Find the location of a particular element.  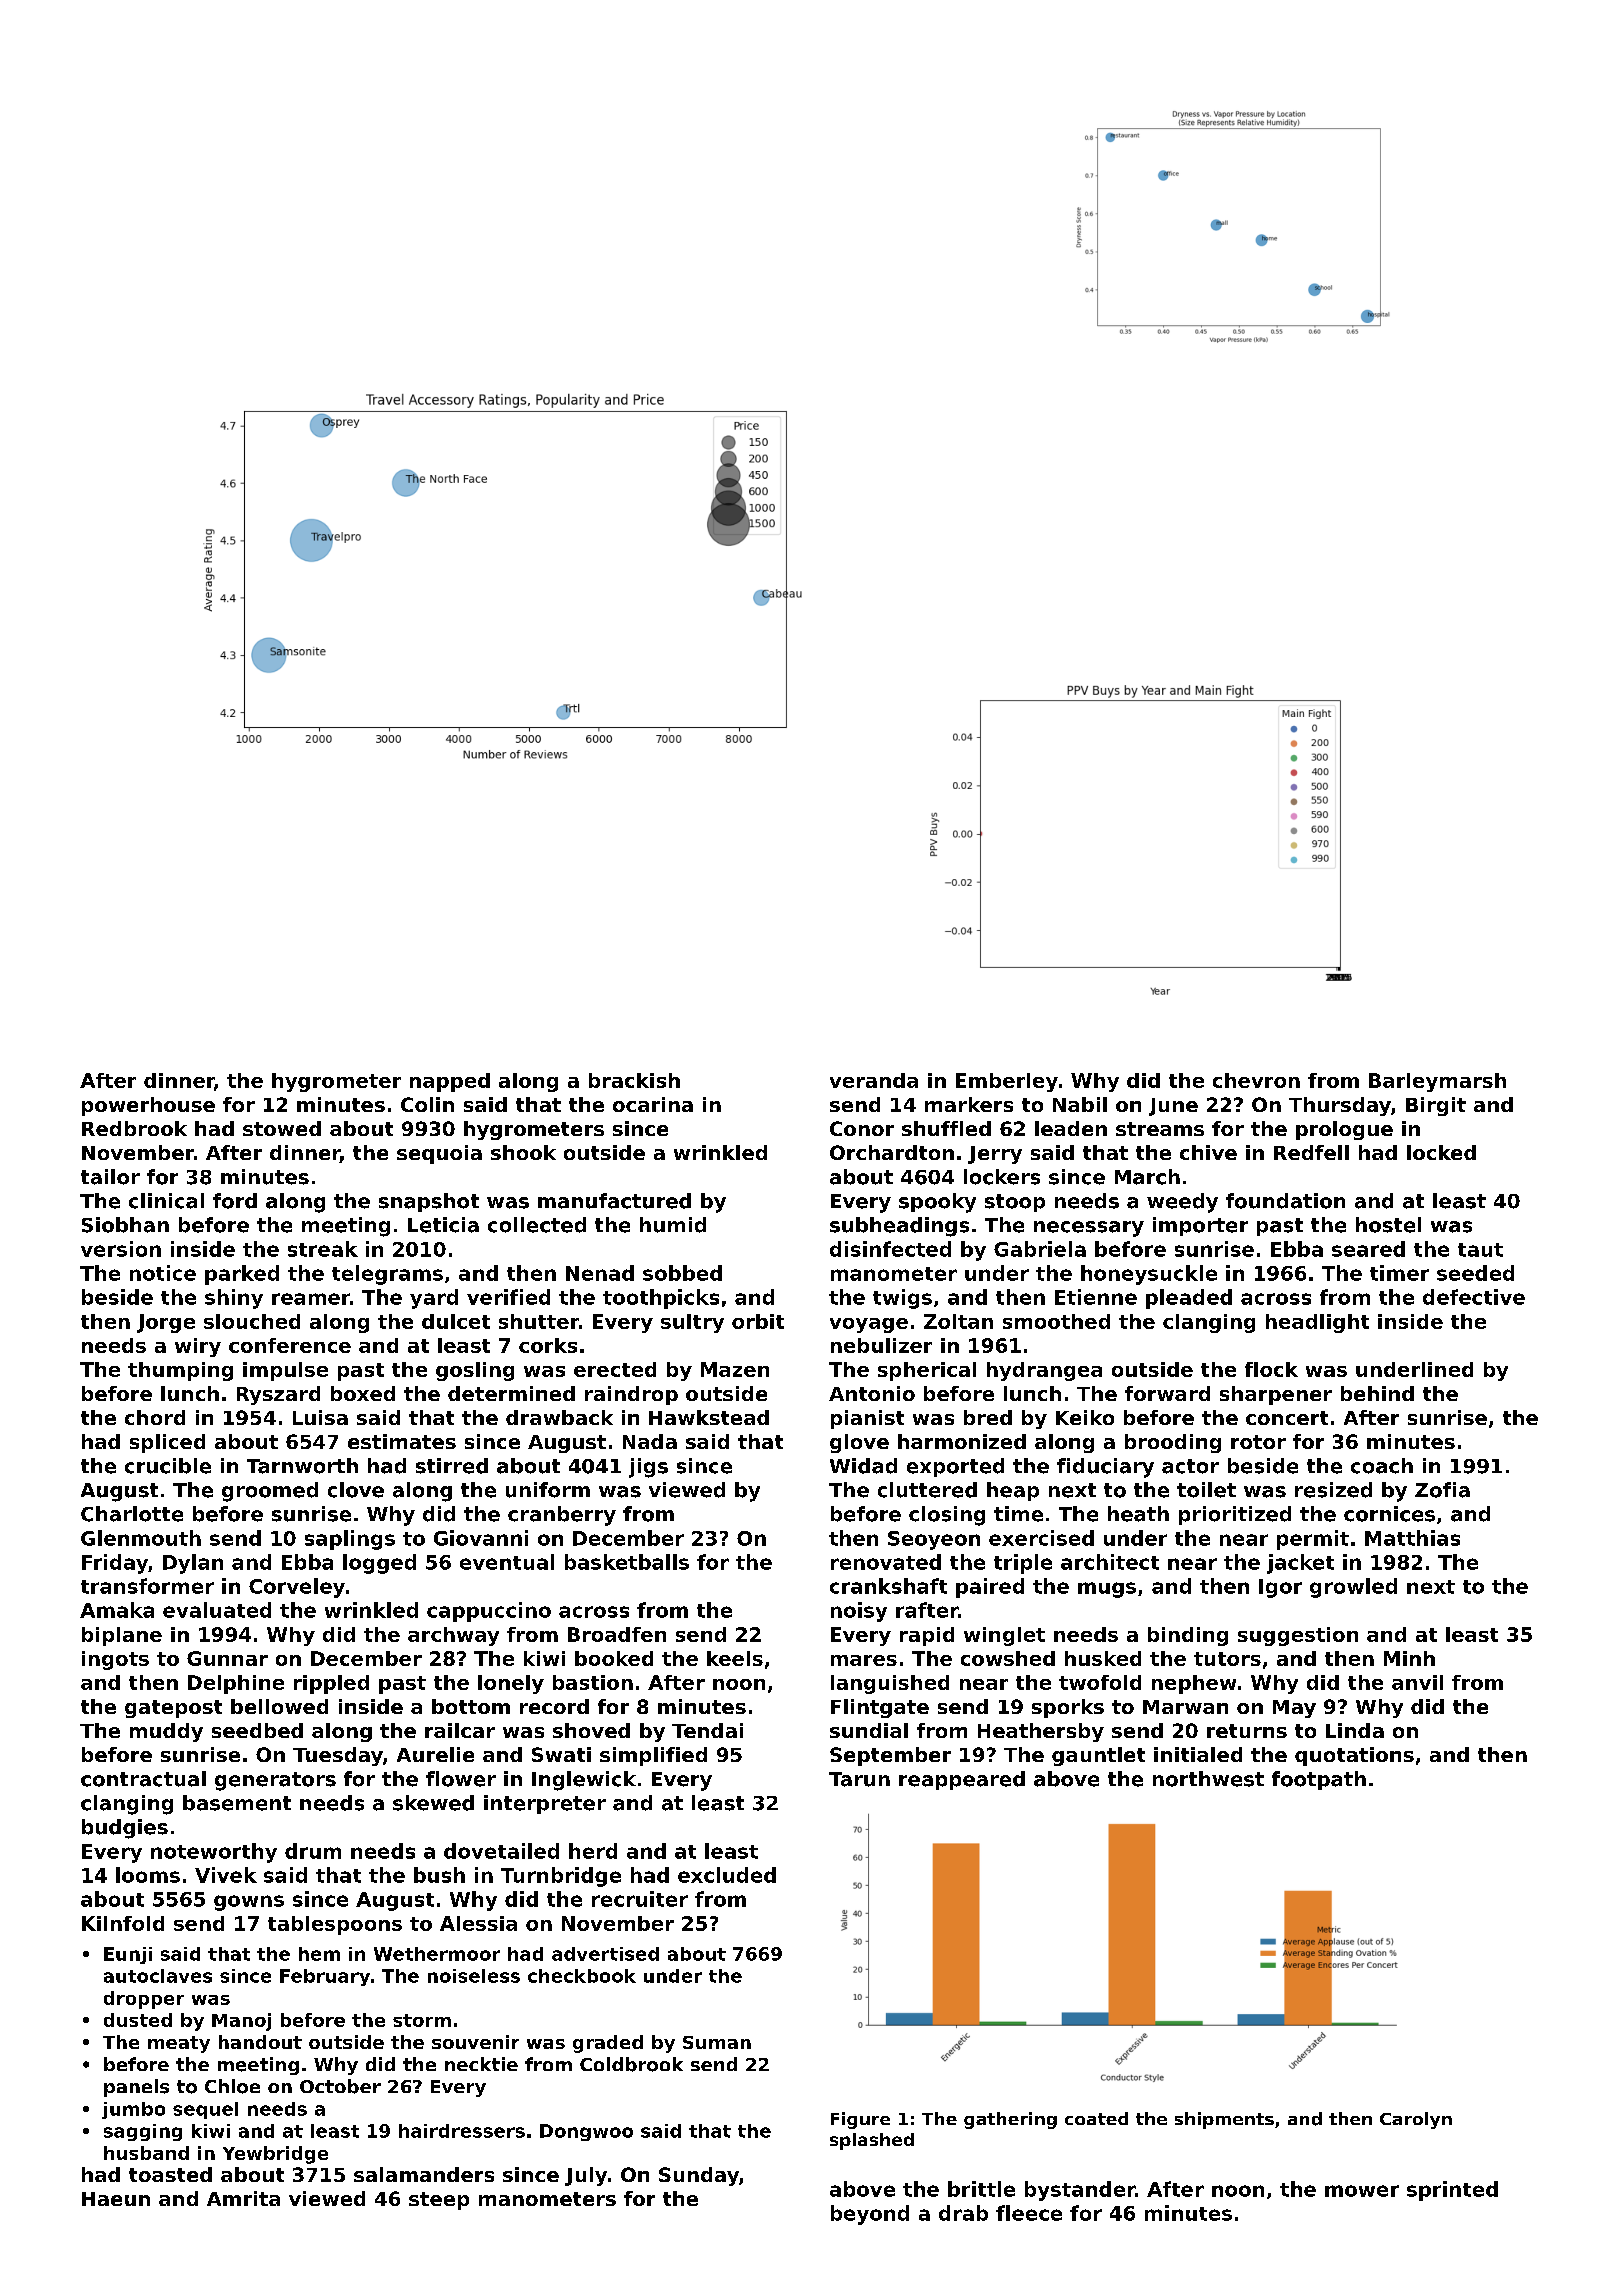

mower is located at coordinates (1362, 2191).
